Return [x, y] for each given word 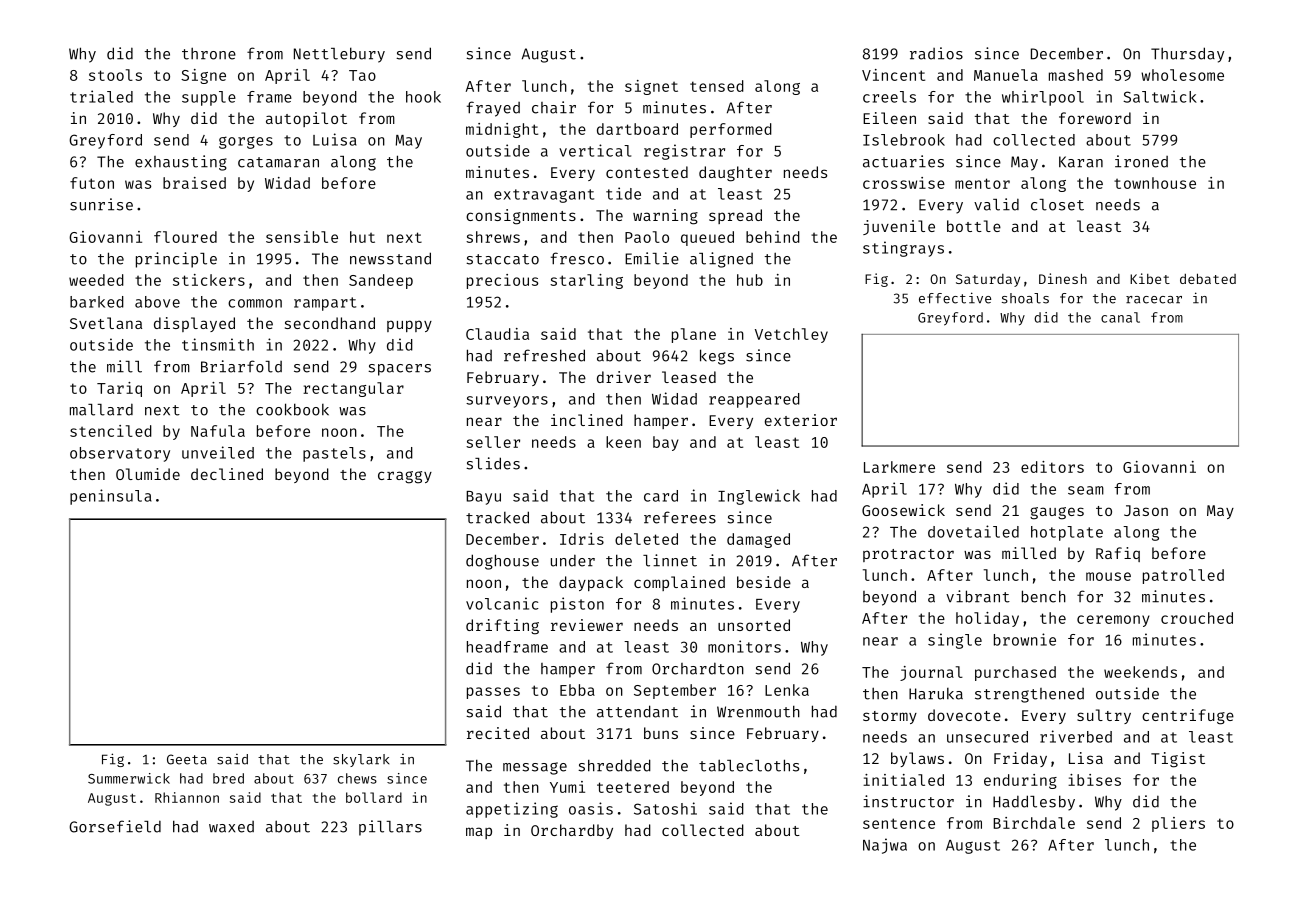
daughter [735, 174]
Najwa [885, 846]
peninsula [111, 497]
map [479, 833]
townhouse [1155, 183]
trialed [101, 96]
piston [577, 605]
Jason [1146, 510]
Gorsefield [115, 826]
